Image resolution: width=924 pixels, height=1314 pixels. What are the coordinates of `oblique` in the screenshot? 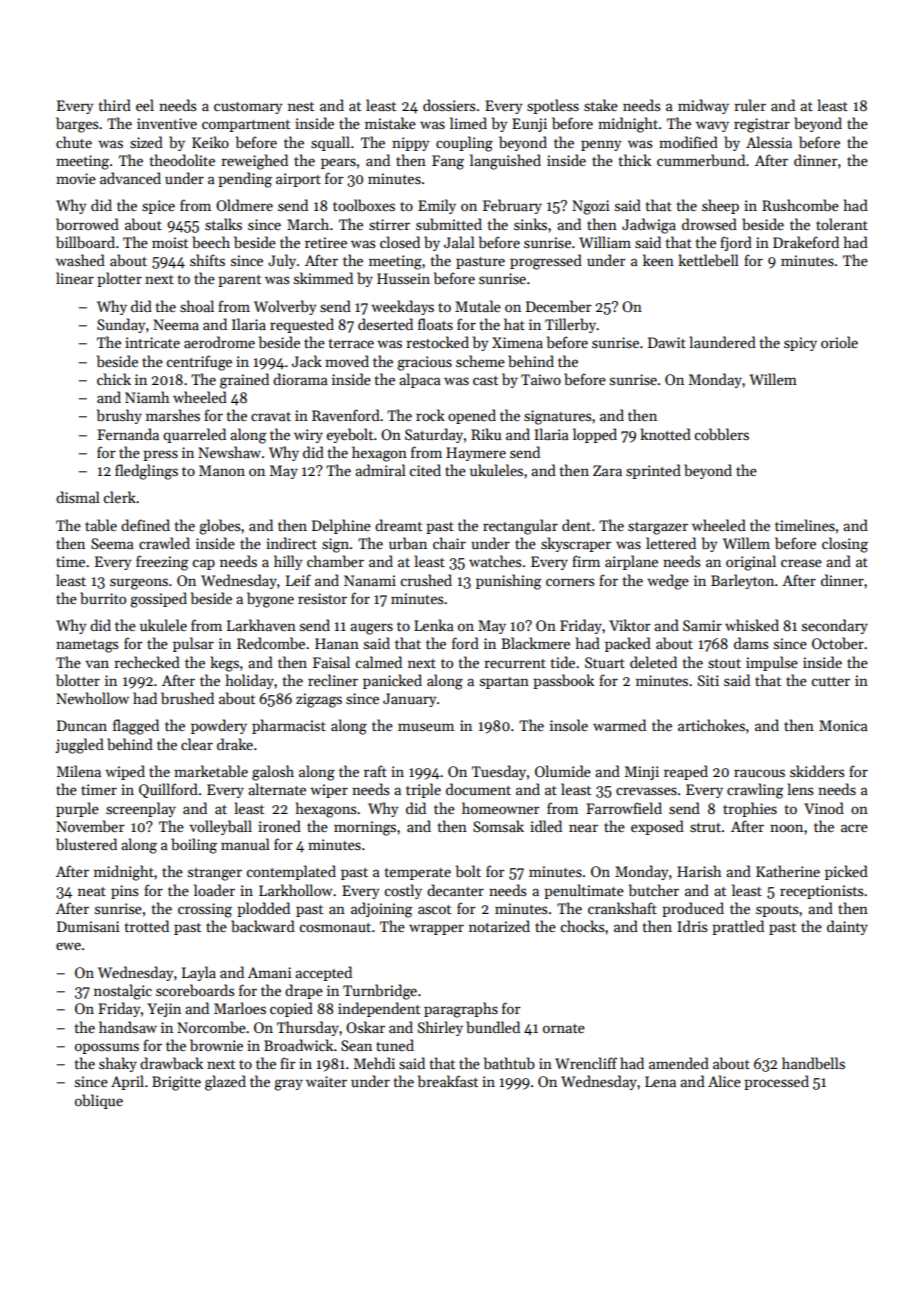 It's located at (99, 1101).
